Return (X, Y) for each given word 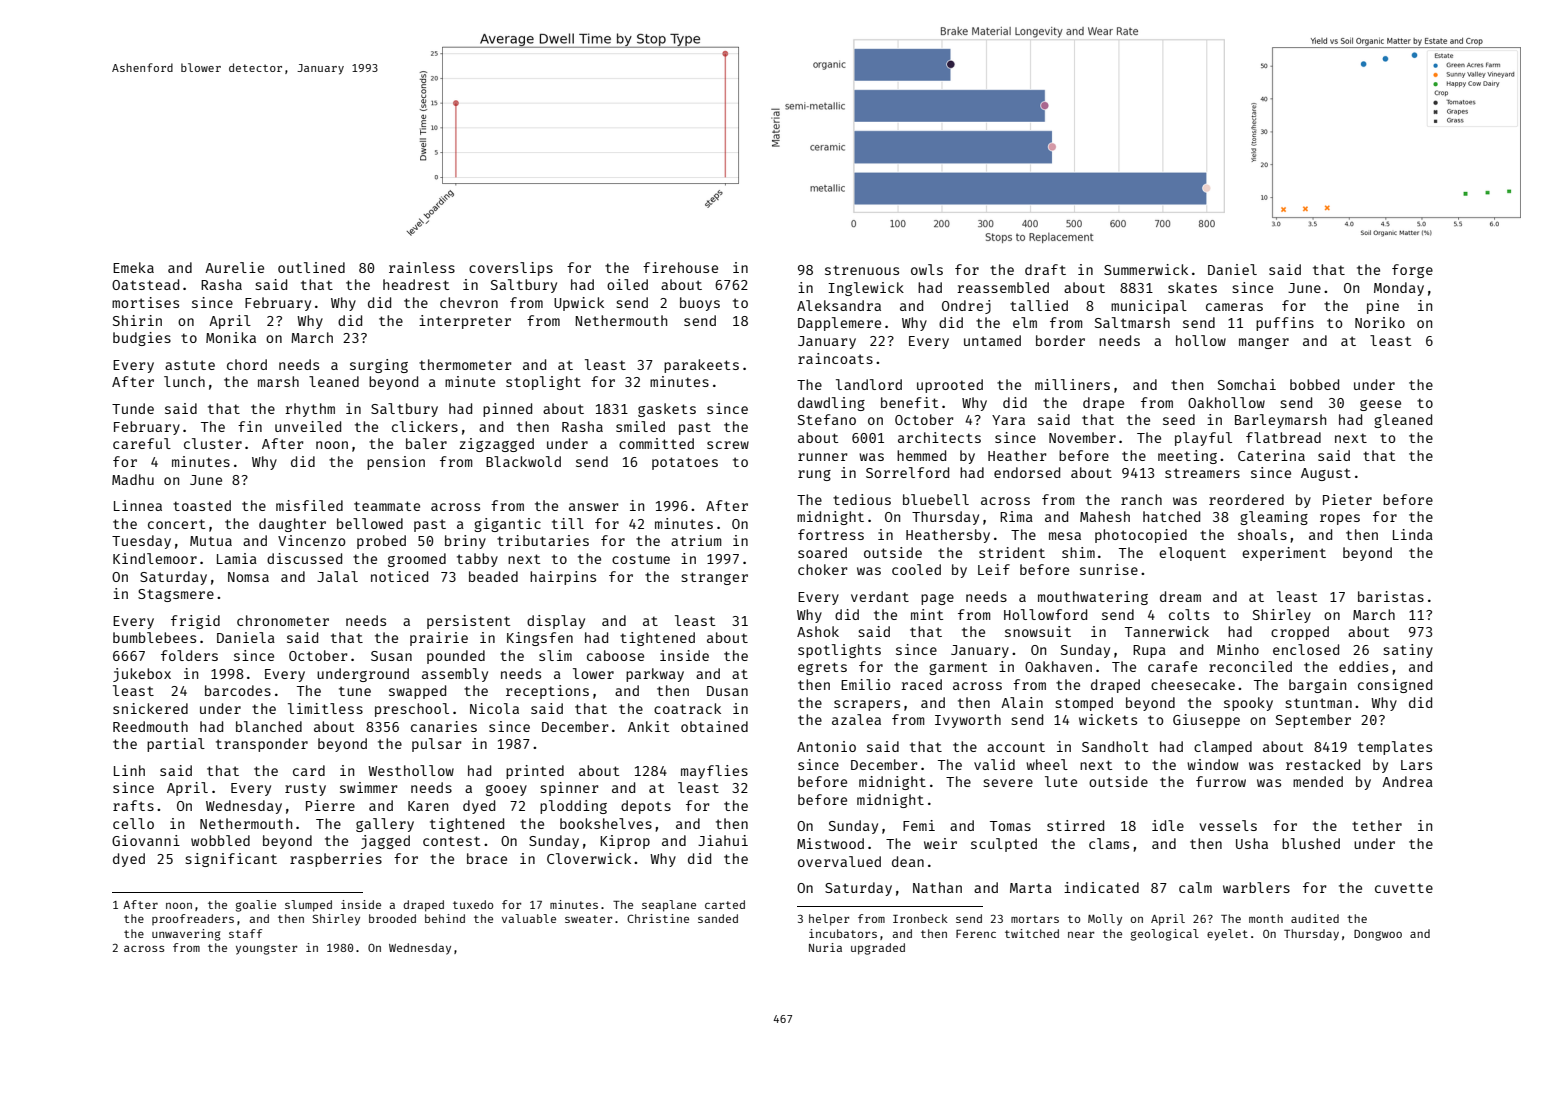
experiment (1284, 554)
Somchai (1247, 384)
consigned (1395, 686)
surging (379, 366)
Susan (391, 656)
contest (451, 841)
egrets (822, 668)
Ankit (648, 726)
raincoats (835, 358)
